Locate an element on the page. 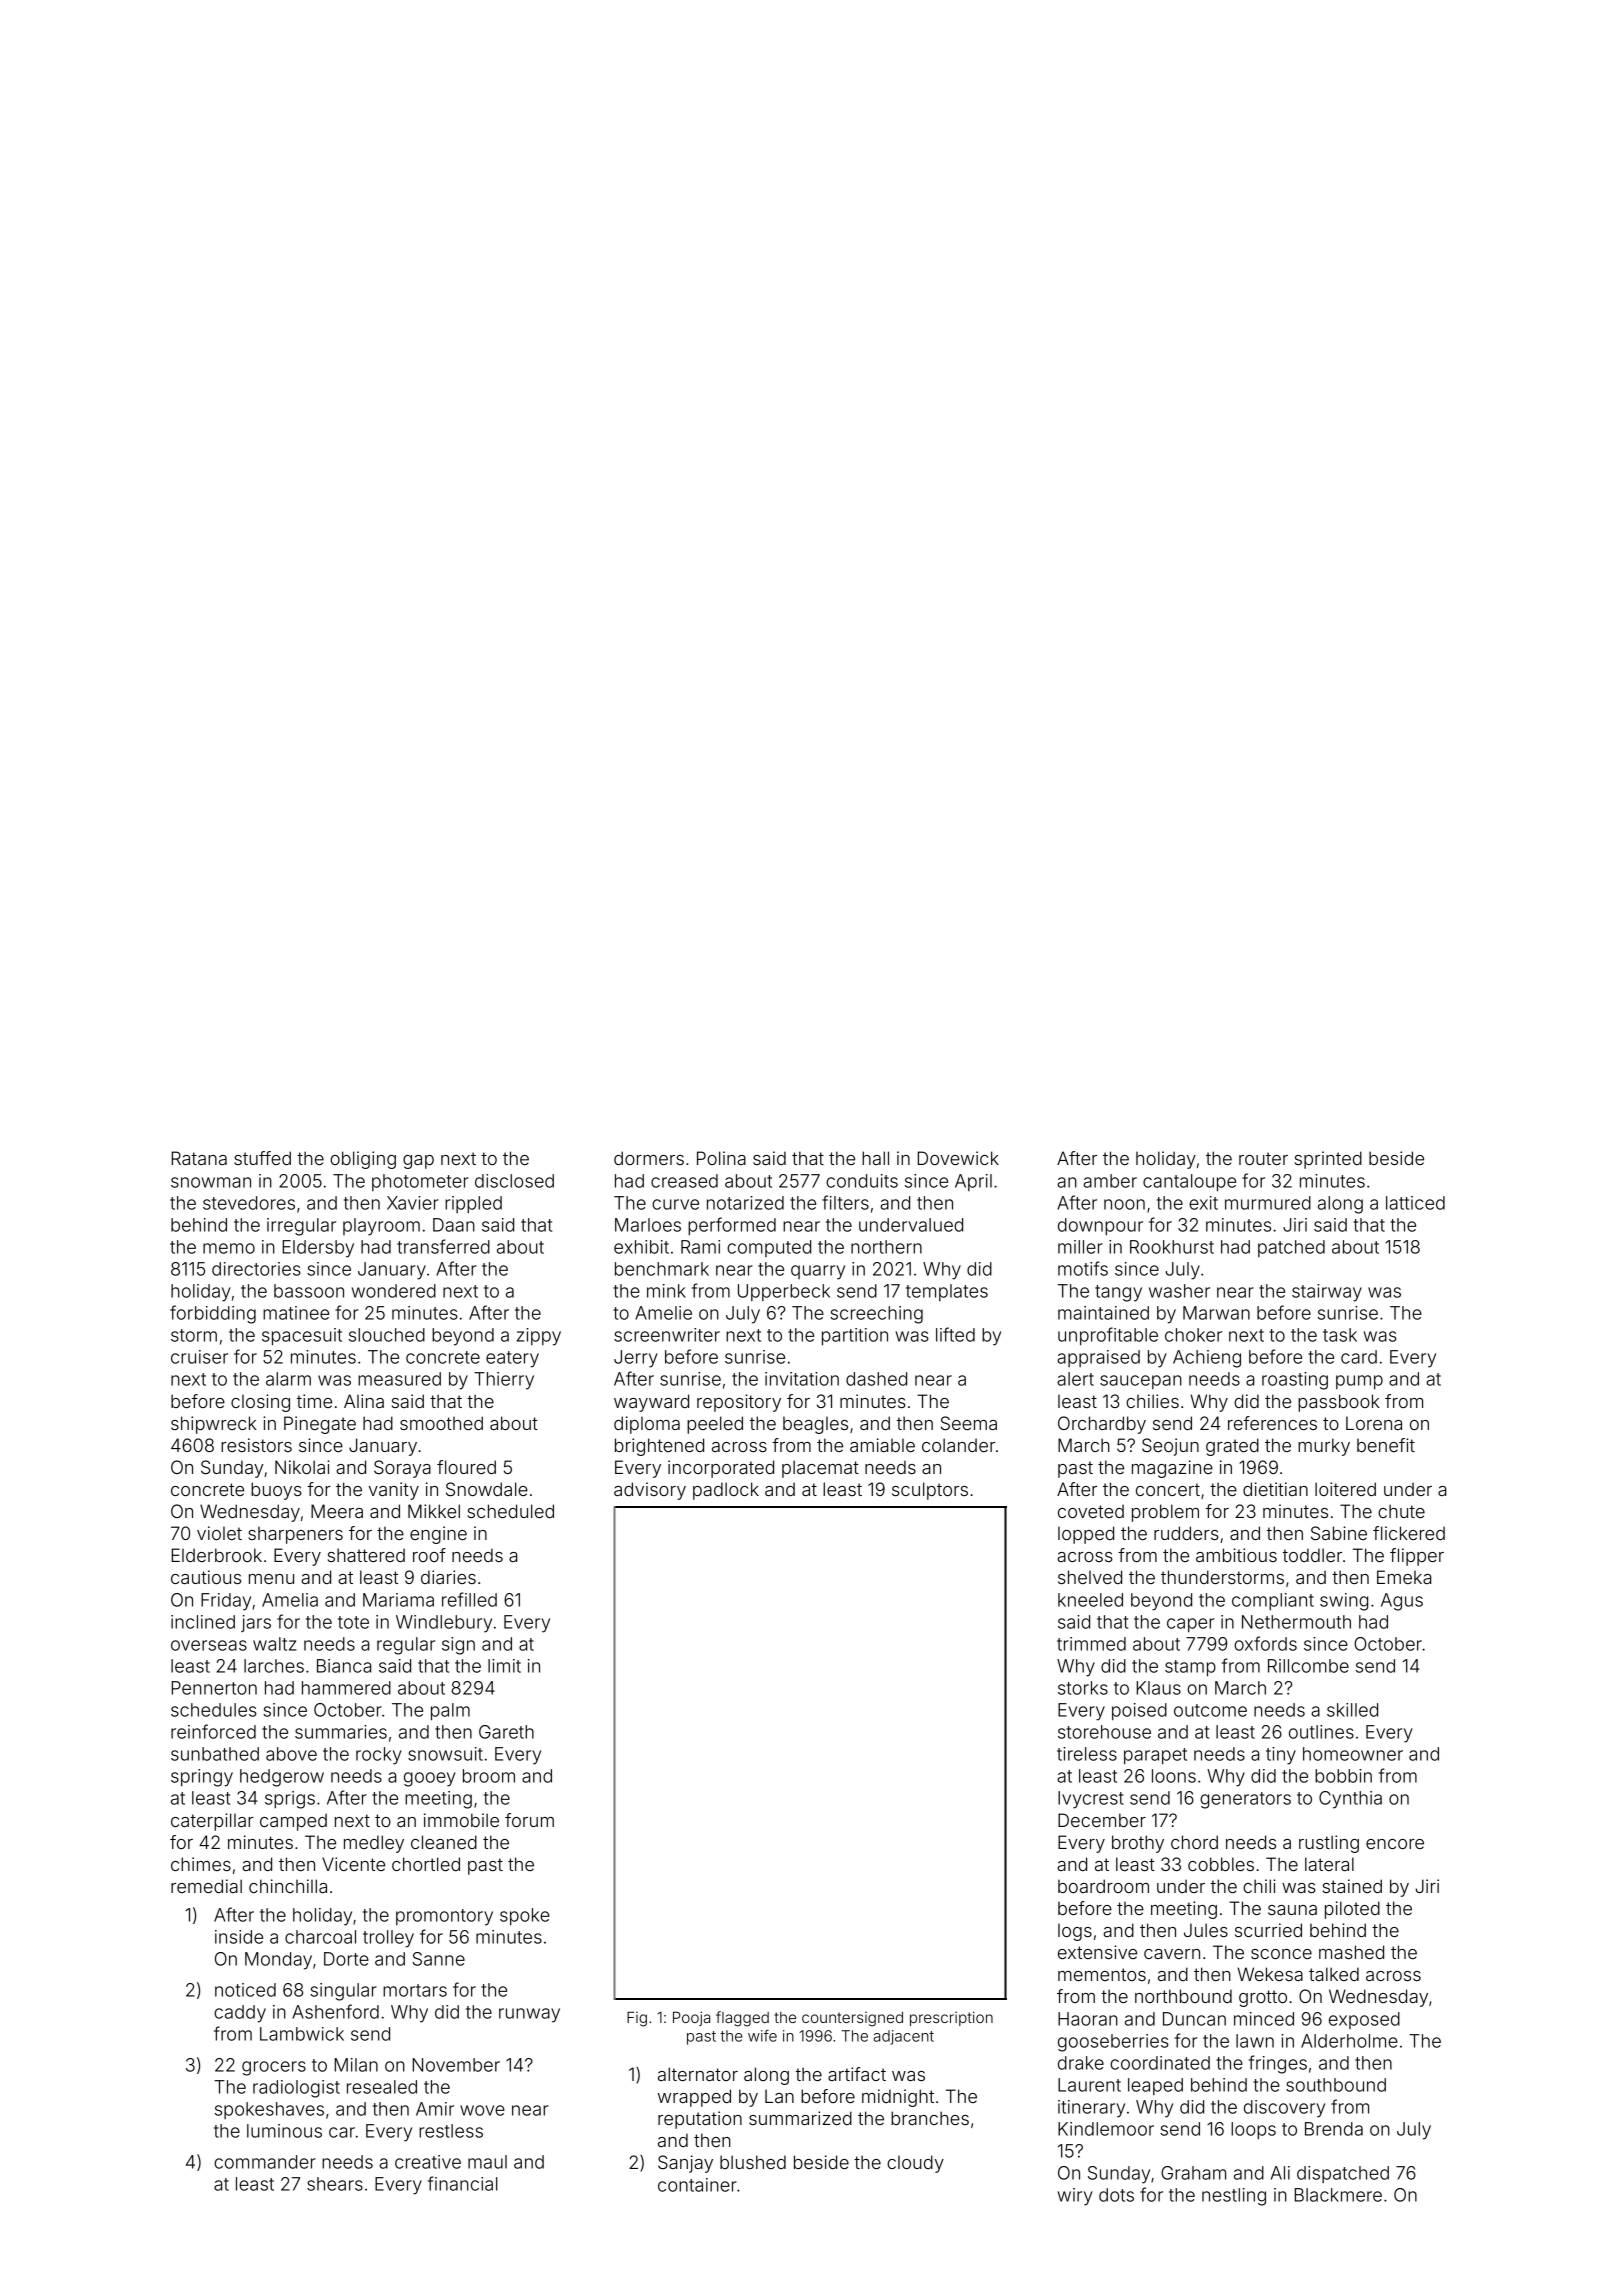  shears is located at coordinates (335, 2184).
